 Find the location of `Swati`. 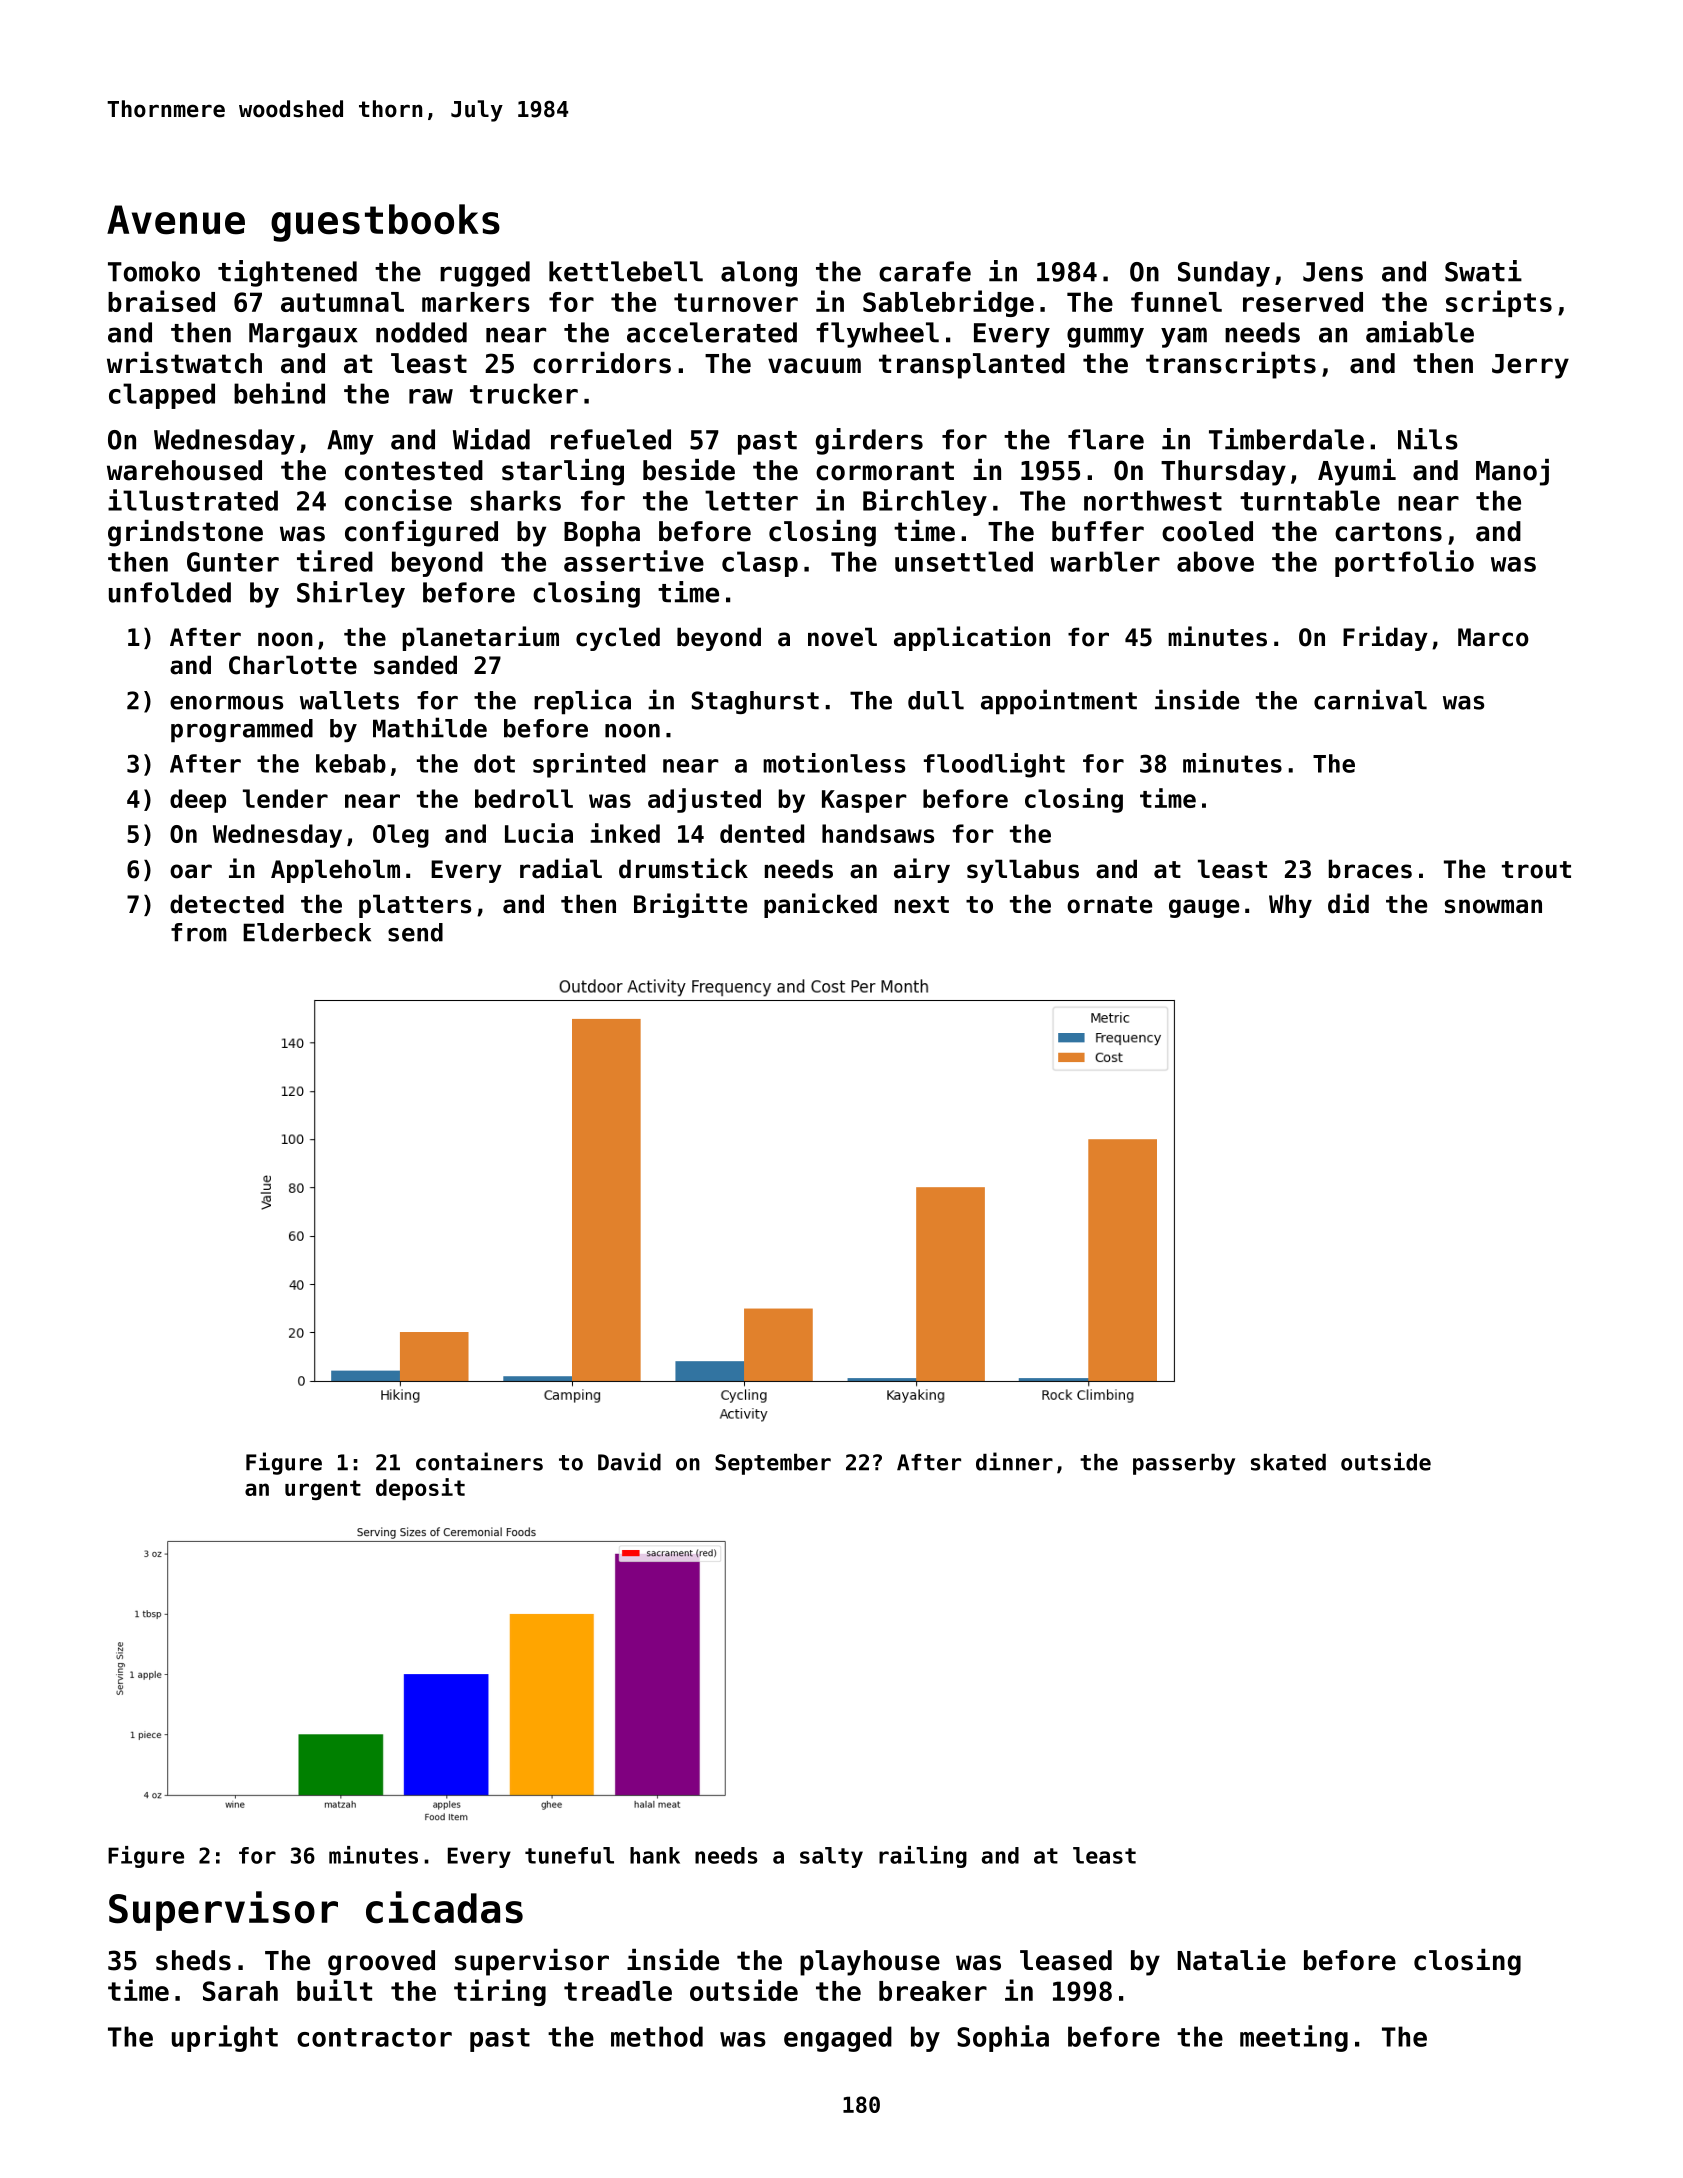

Swati is located at coordinates (1483, 271).
